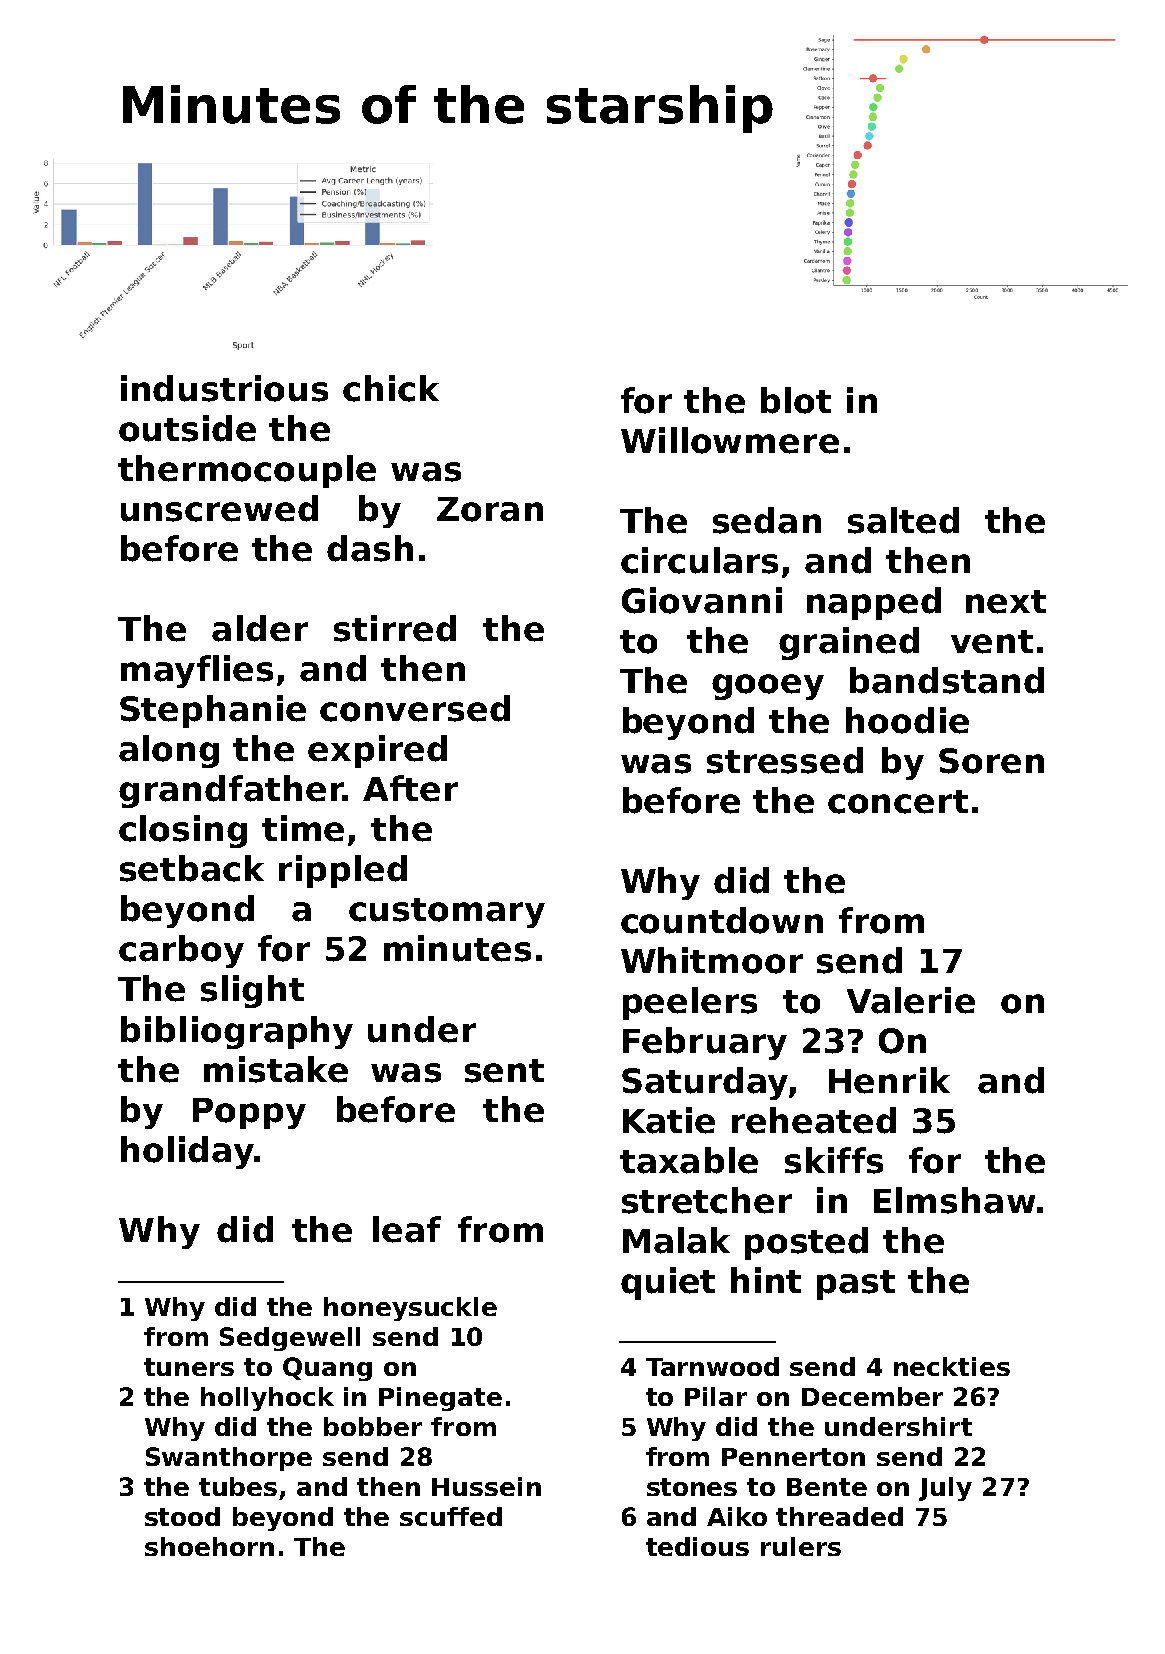 Image resolution: width=1165 pixels, height=1654 pixels. What do you see at coordinates (991, 761) in the screenshot?
I see `Soren` at bounding box center [991, 761].
